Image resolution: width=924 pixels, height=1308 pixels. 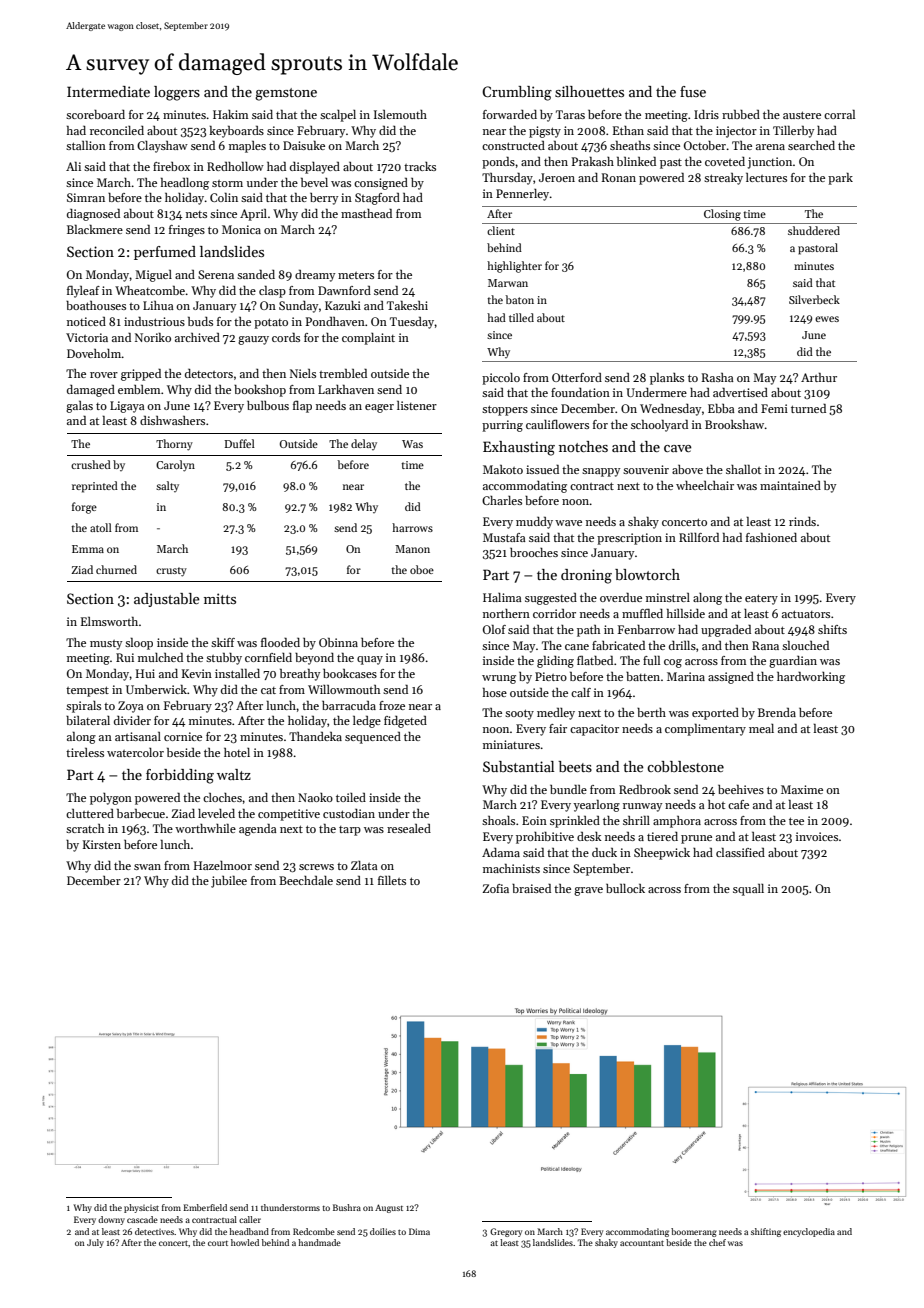 What do you see at coordinates (506, 1232) in the page?
I see `Gregory` at bounding box center [506, 1232].
